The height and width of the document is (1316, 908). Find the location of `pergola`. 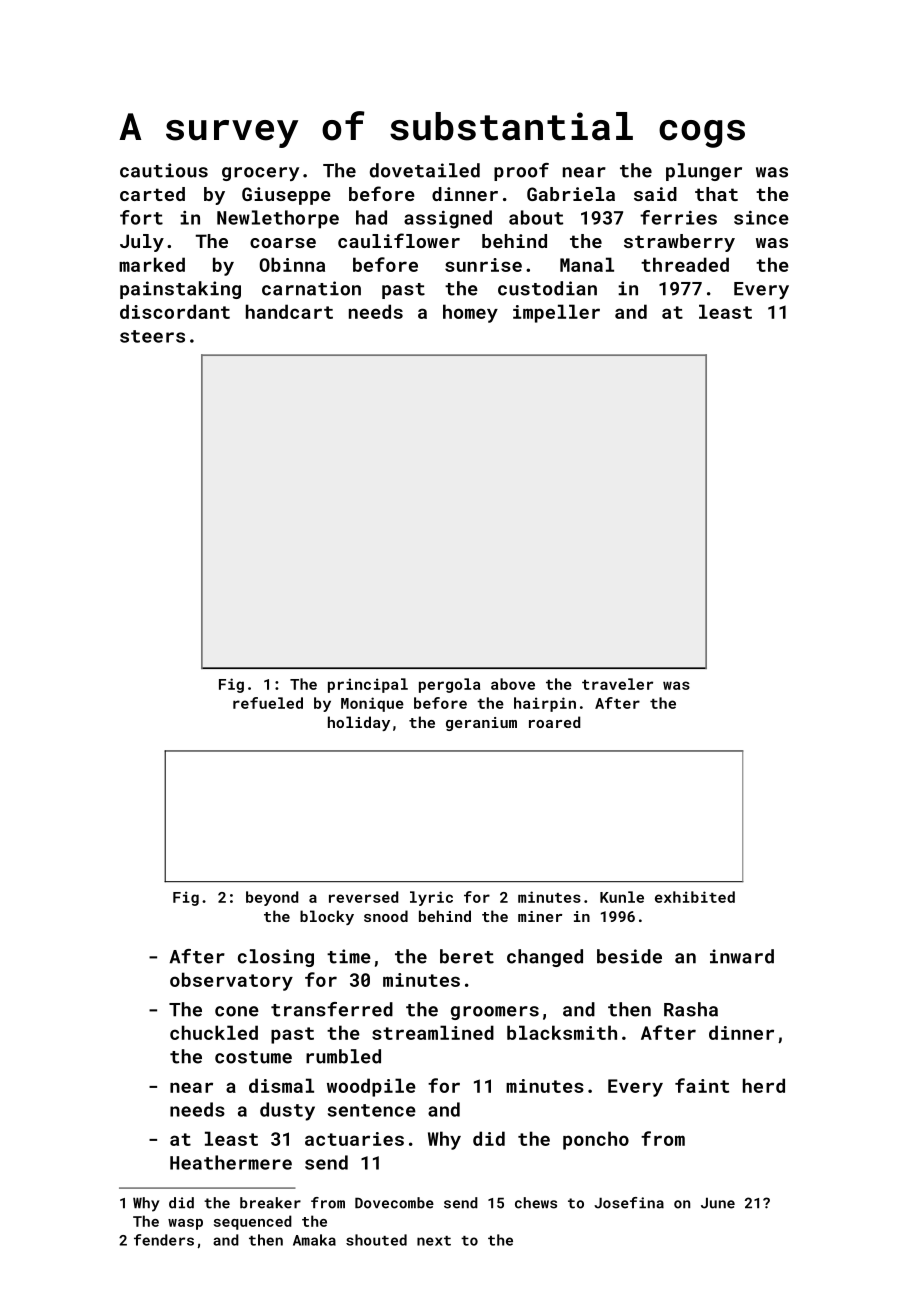

pergola is located at coordinates (449, 685).
